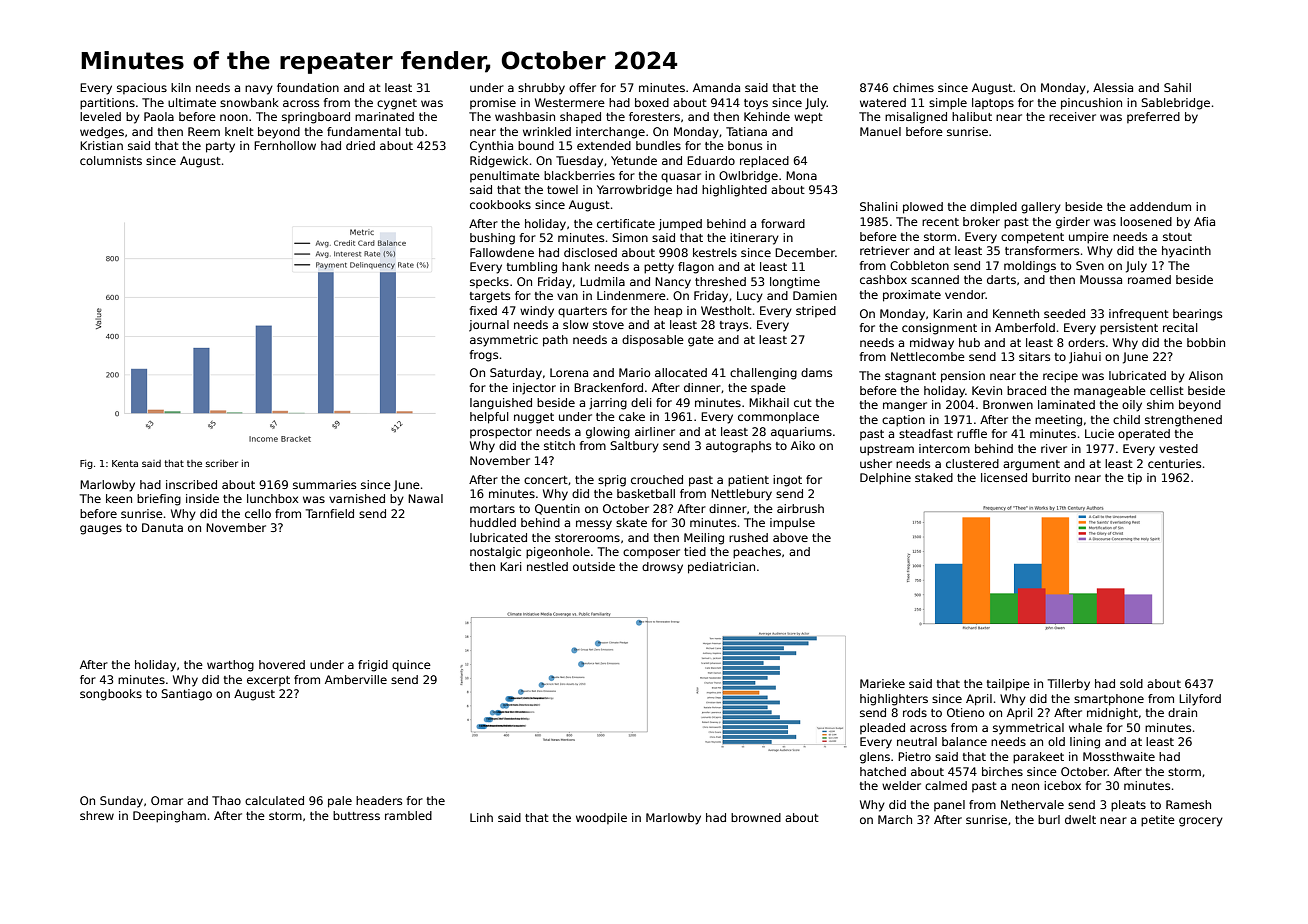  What do you see at coordinates (716, 87) in the document?
I see `Amanda` at bounding box center [716, 87].
